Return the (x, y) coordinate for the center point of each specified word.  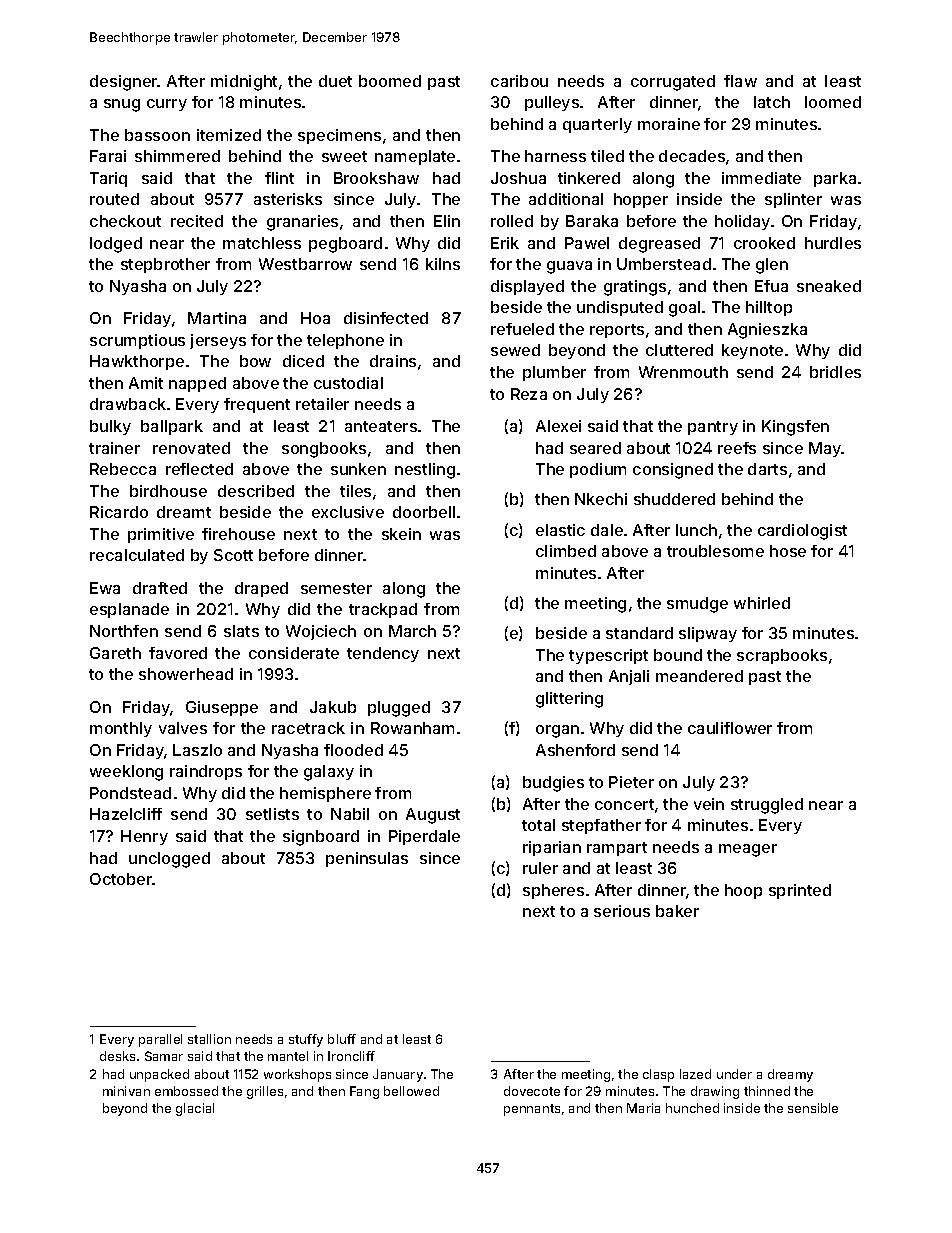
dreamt (184, 512)
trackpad (383, 610)
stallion (209, 1039)
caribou (519, 81)
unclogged (169, 860)
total (538, 825)
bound (678, 655)
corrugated (673, 83)
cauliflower (730, 728)
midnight (244, 83)
